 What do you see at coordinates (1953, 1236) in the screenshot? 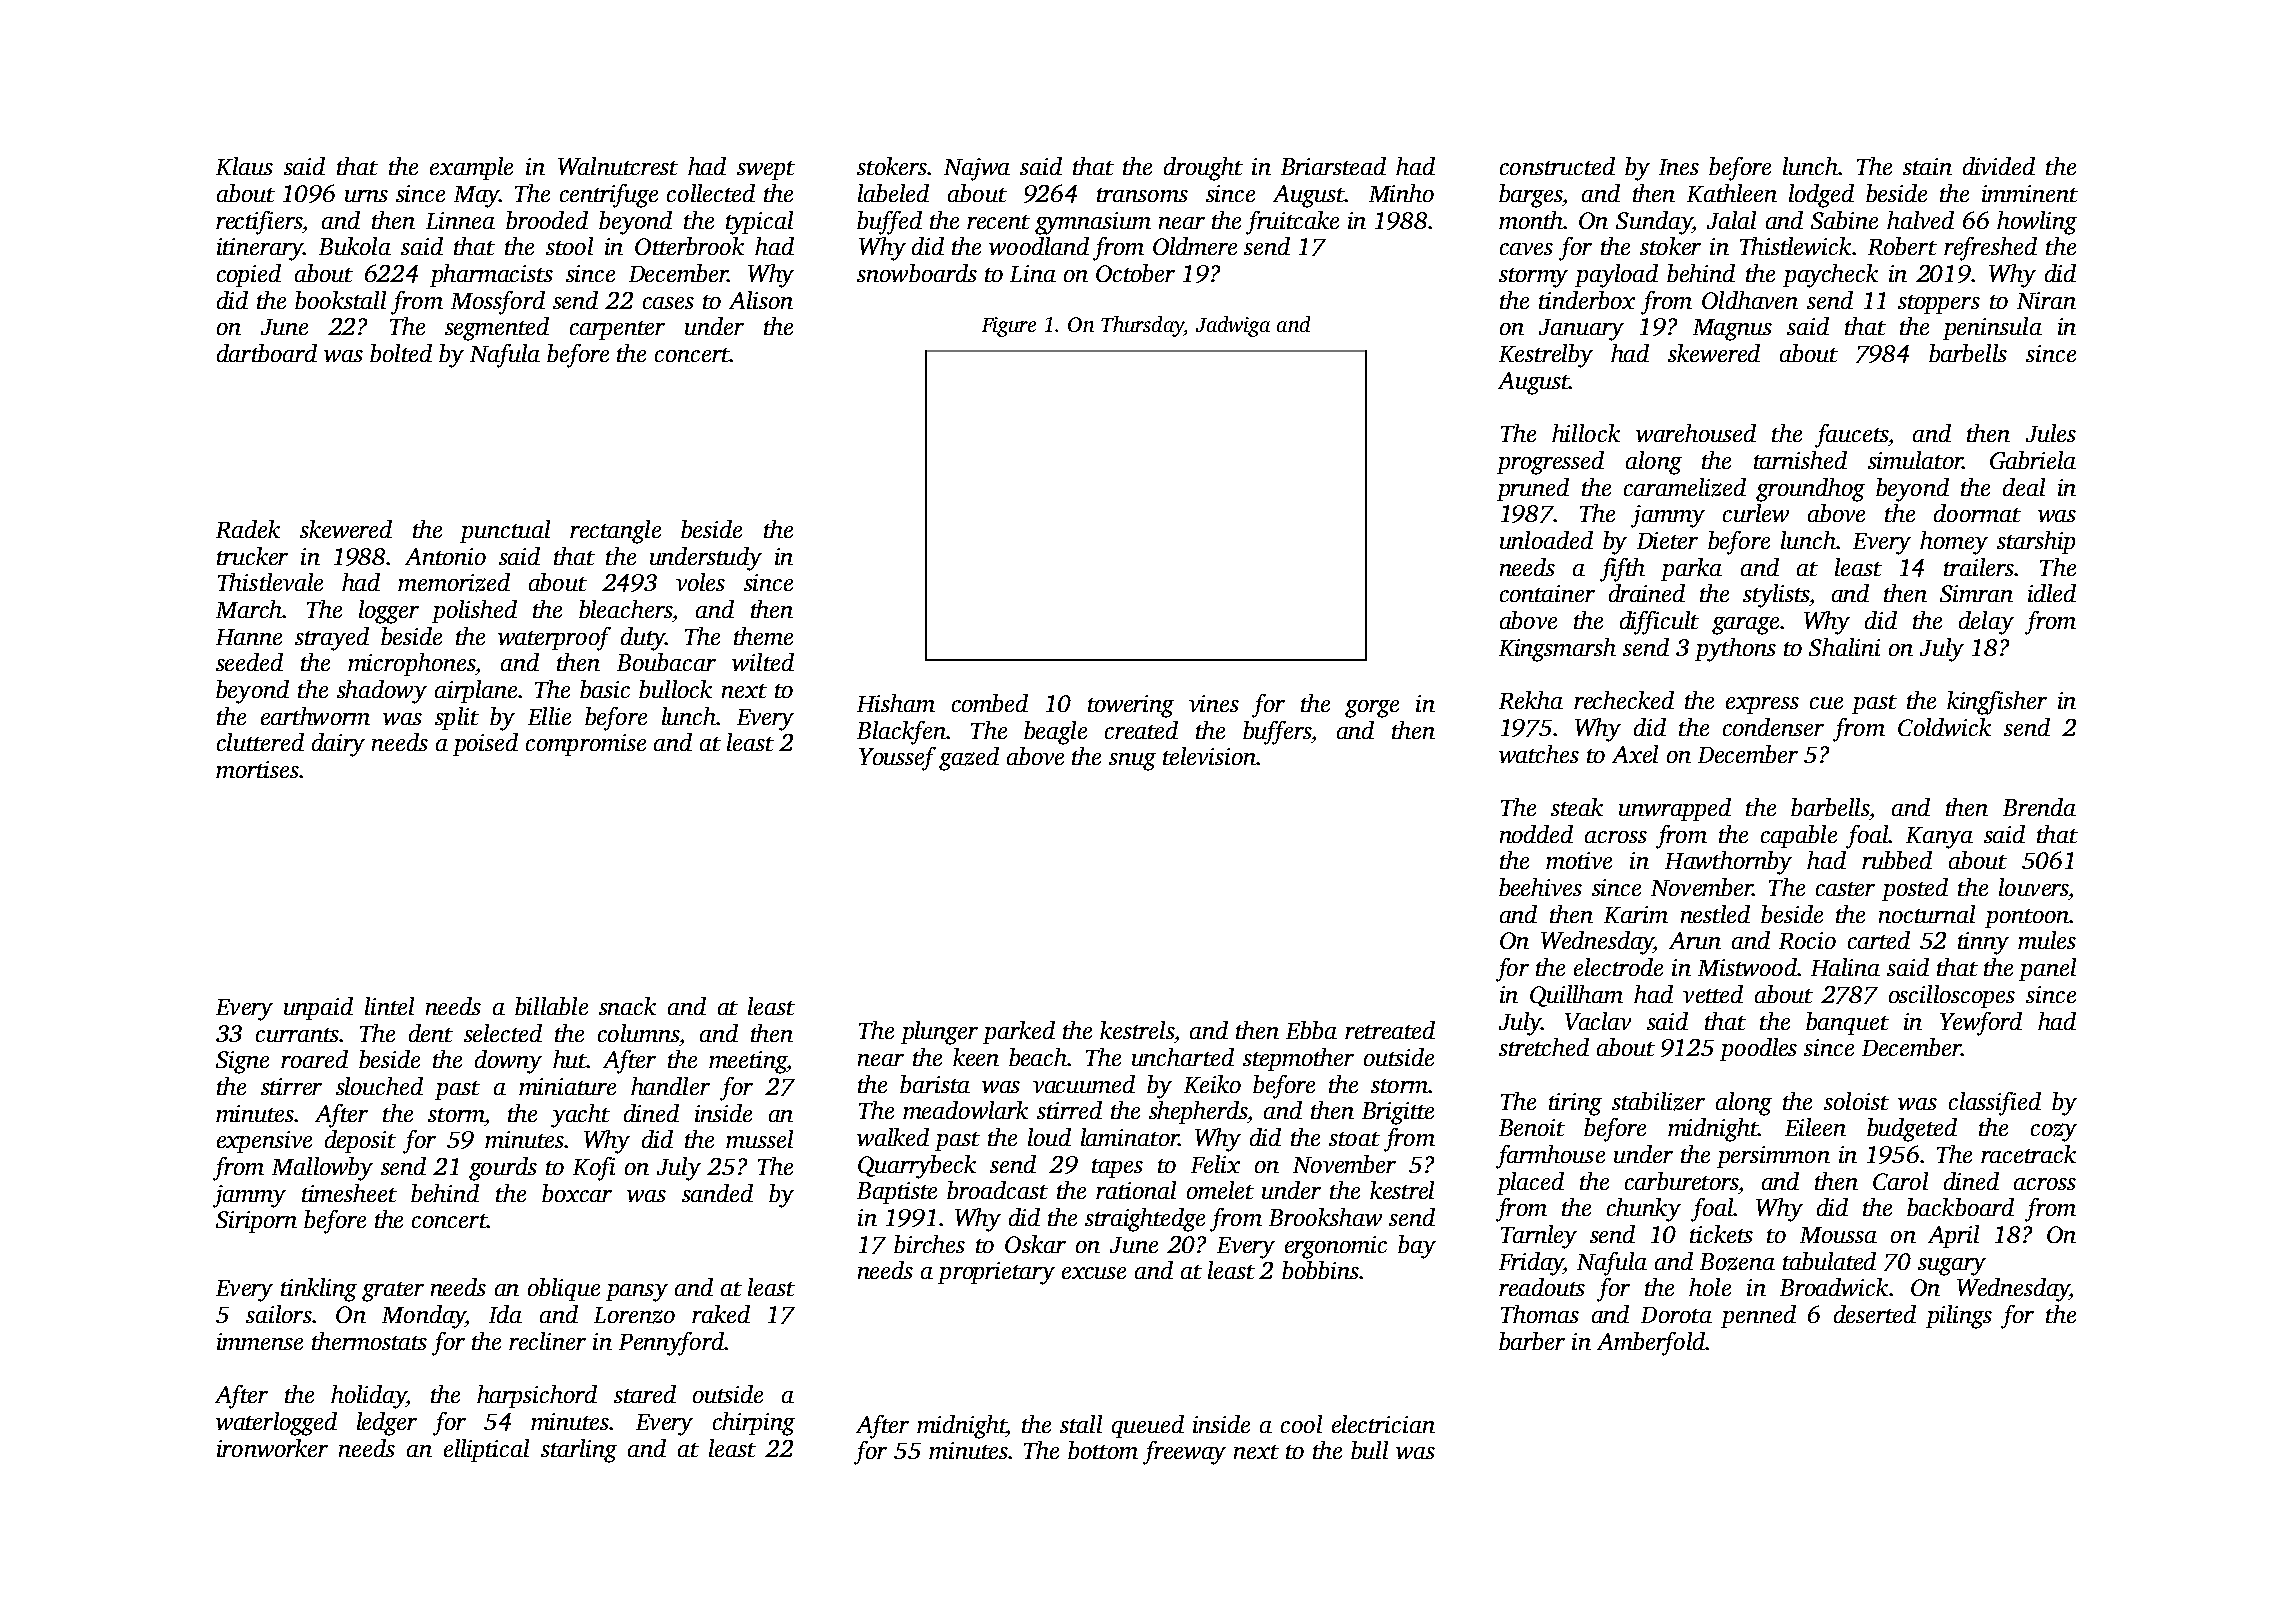
I see `April` at bounding box center [1953, 1236].
